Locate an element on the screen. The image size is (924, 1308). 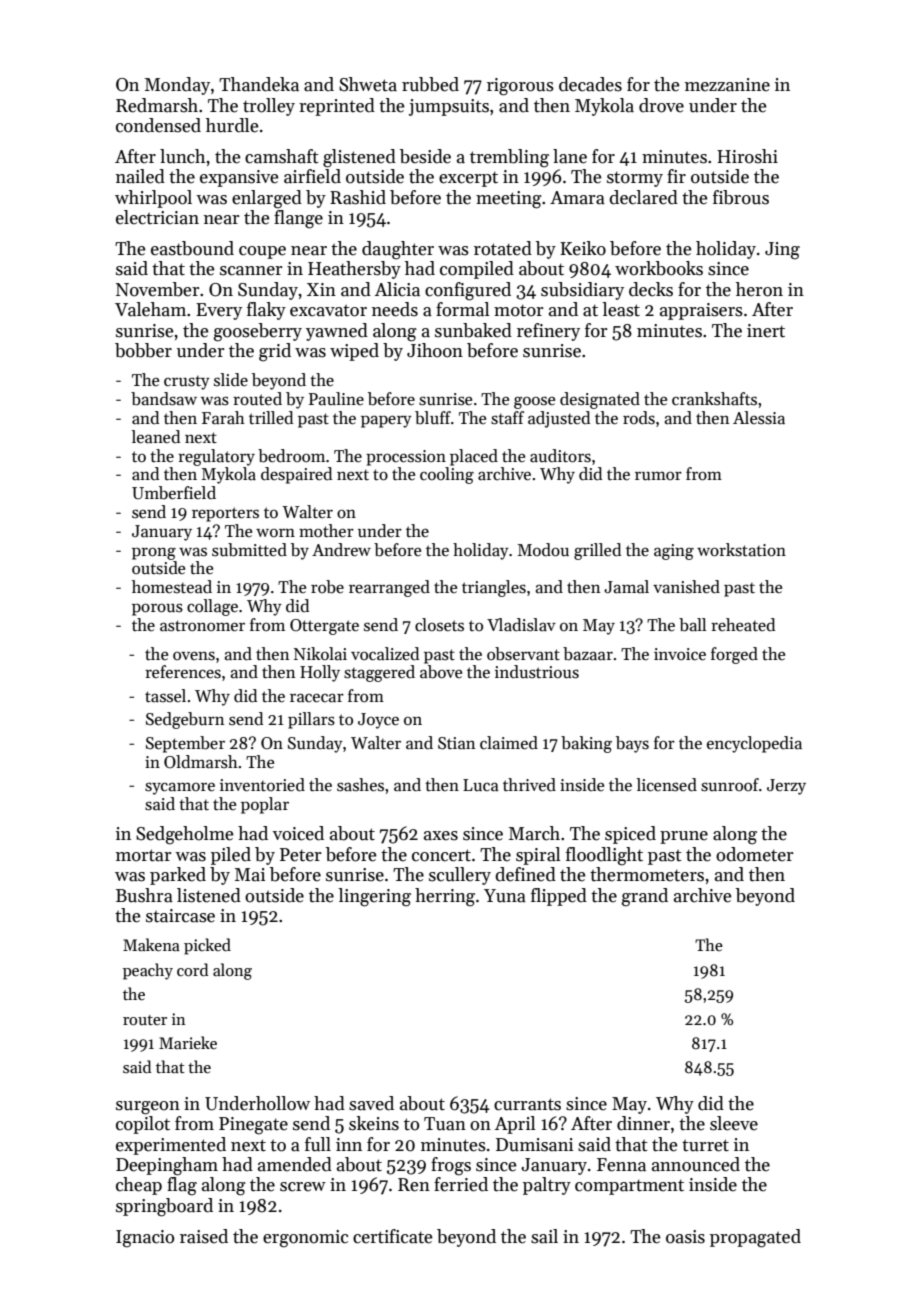
tassel is located at coordinates (165, 696).
